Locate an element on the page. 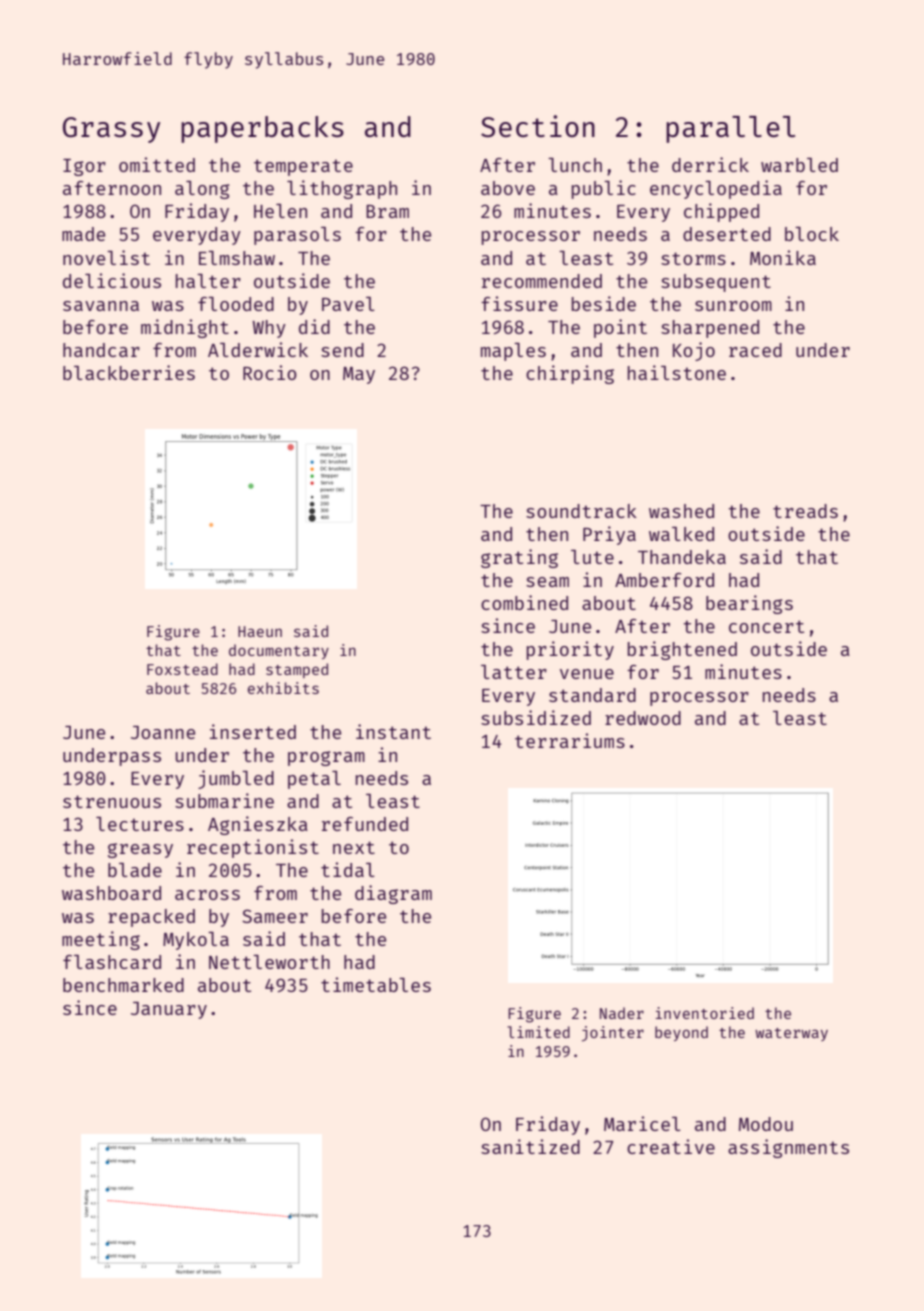 Image resolution: width=924 pixels, height=1311 pixels. send is located at coordinates (342, 350).
